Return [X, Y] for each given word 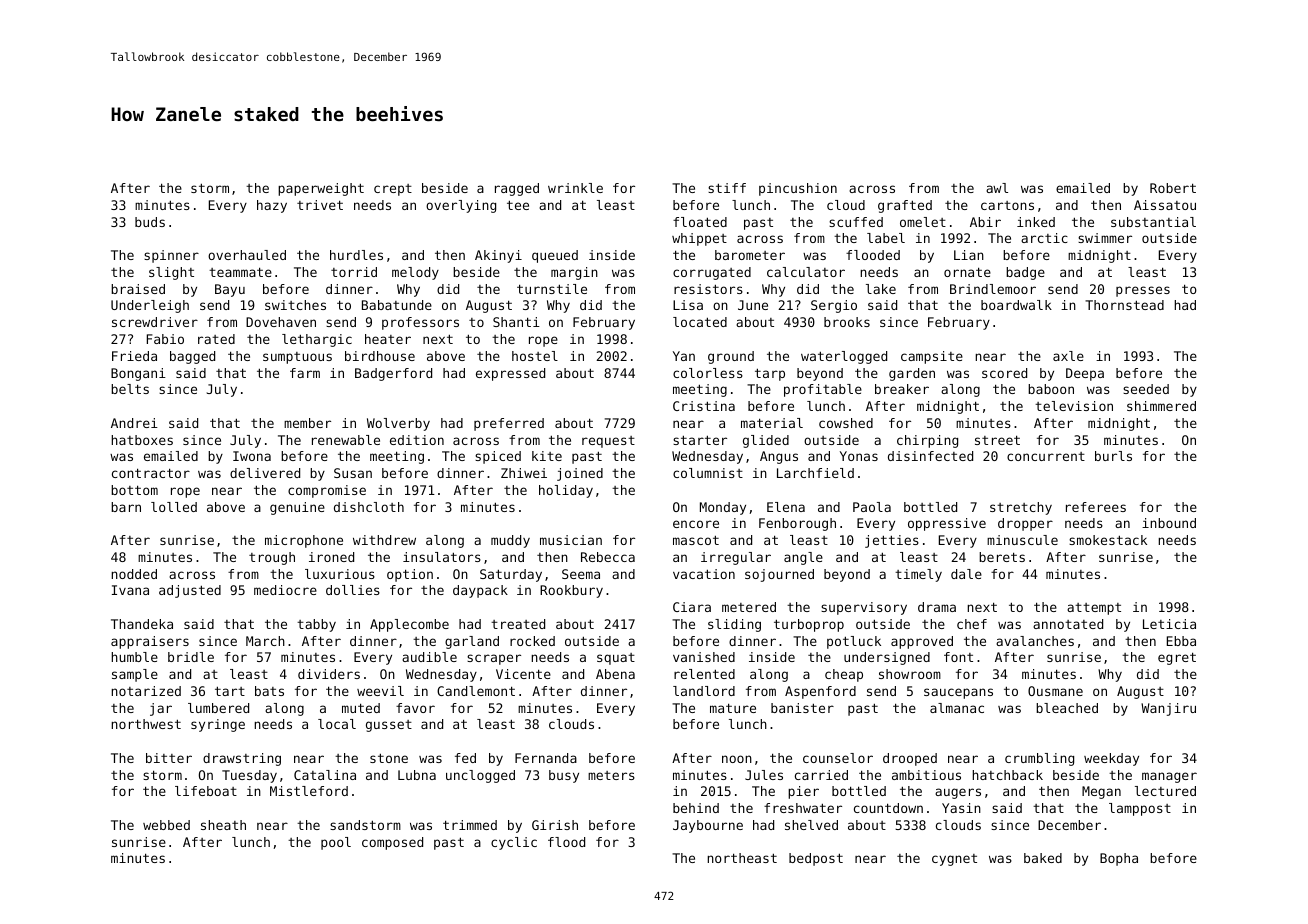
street [997, 440]
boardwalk [1016, 305]
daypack [480, 591]
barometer [750, 255]
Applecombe [409, 625]
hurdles [356, 255]
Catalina [325, 775]
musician [571, 540]
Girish [555, 825]
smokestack [1108, 540]
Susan [353, 473]
